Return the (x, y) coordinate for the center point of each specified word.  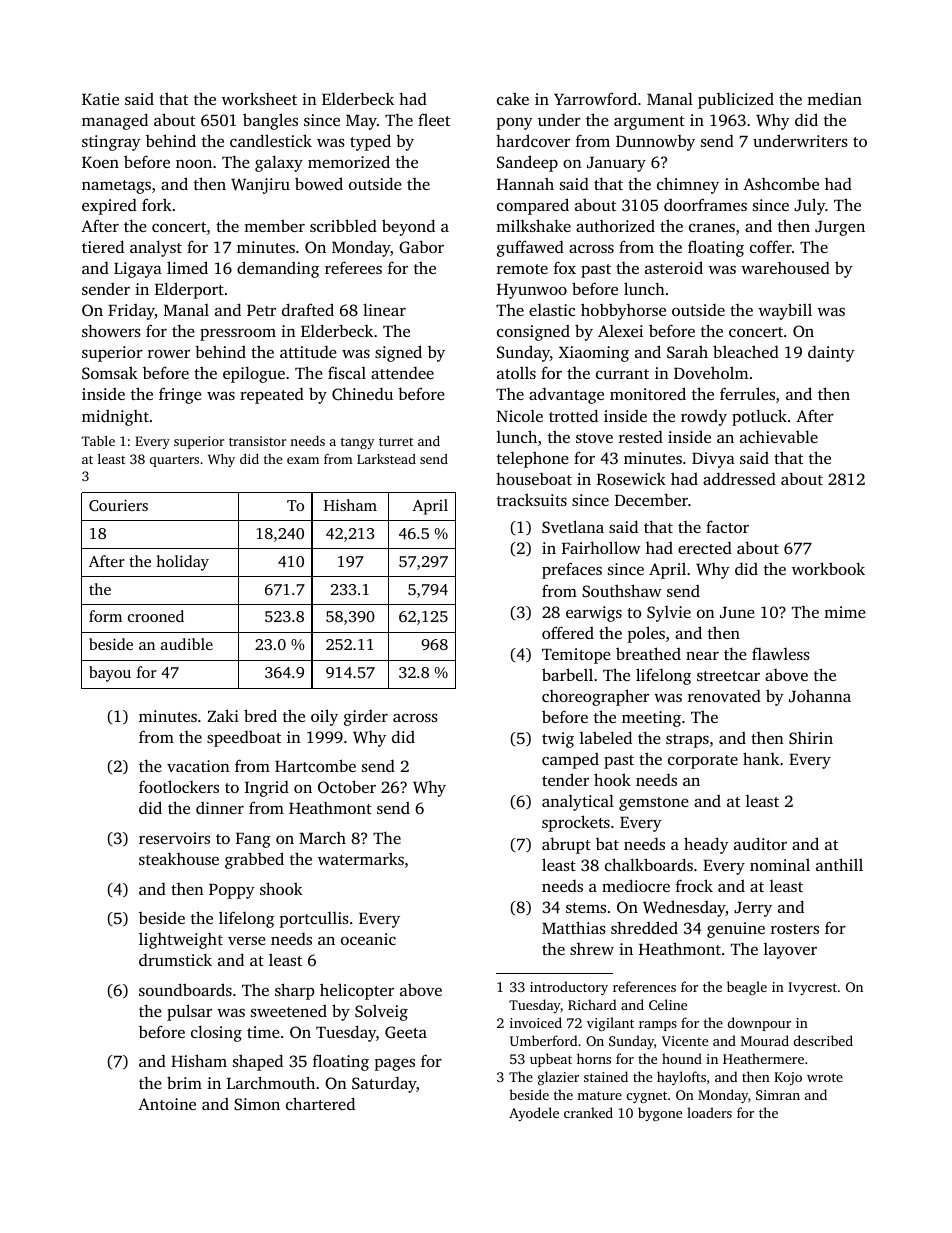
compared (533, 206)
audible (187, 644)
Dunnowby (655, 143)
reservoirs (174, 838)
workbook (828, 568)
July (810, 206)
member (274, 225)
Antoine (167, 1104)
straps (687, 741)
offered (568, 632)
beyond (408, 227)
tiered (103, 246)
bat (607, 844)
